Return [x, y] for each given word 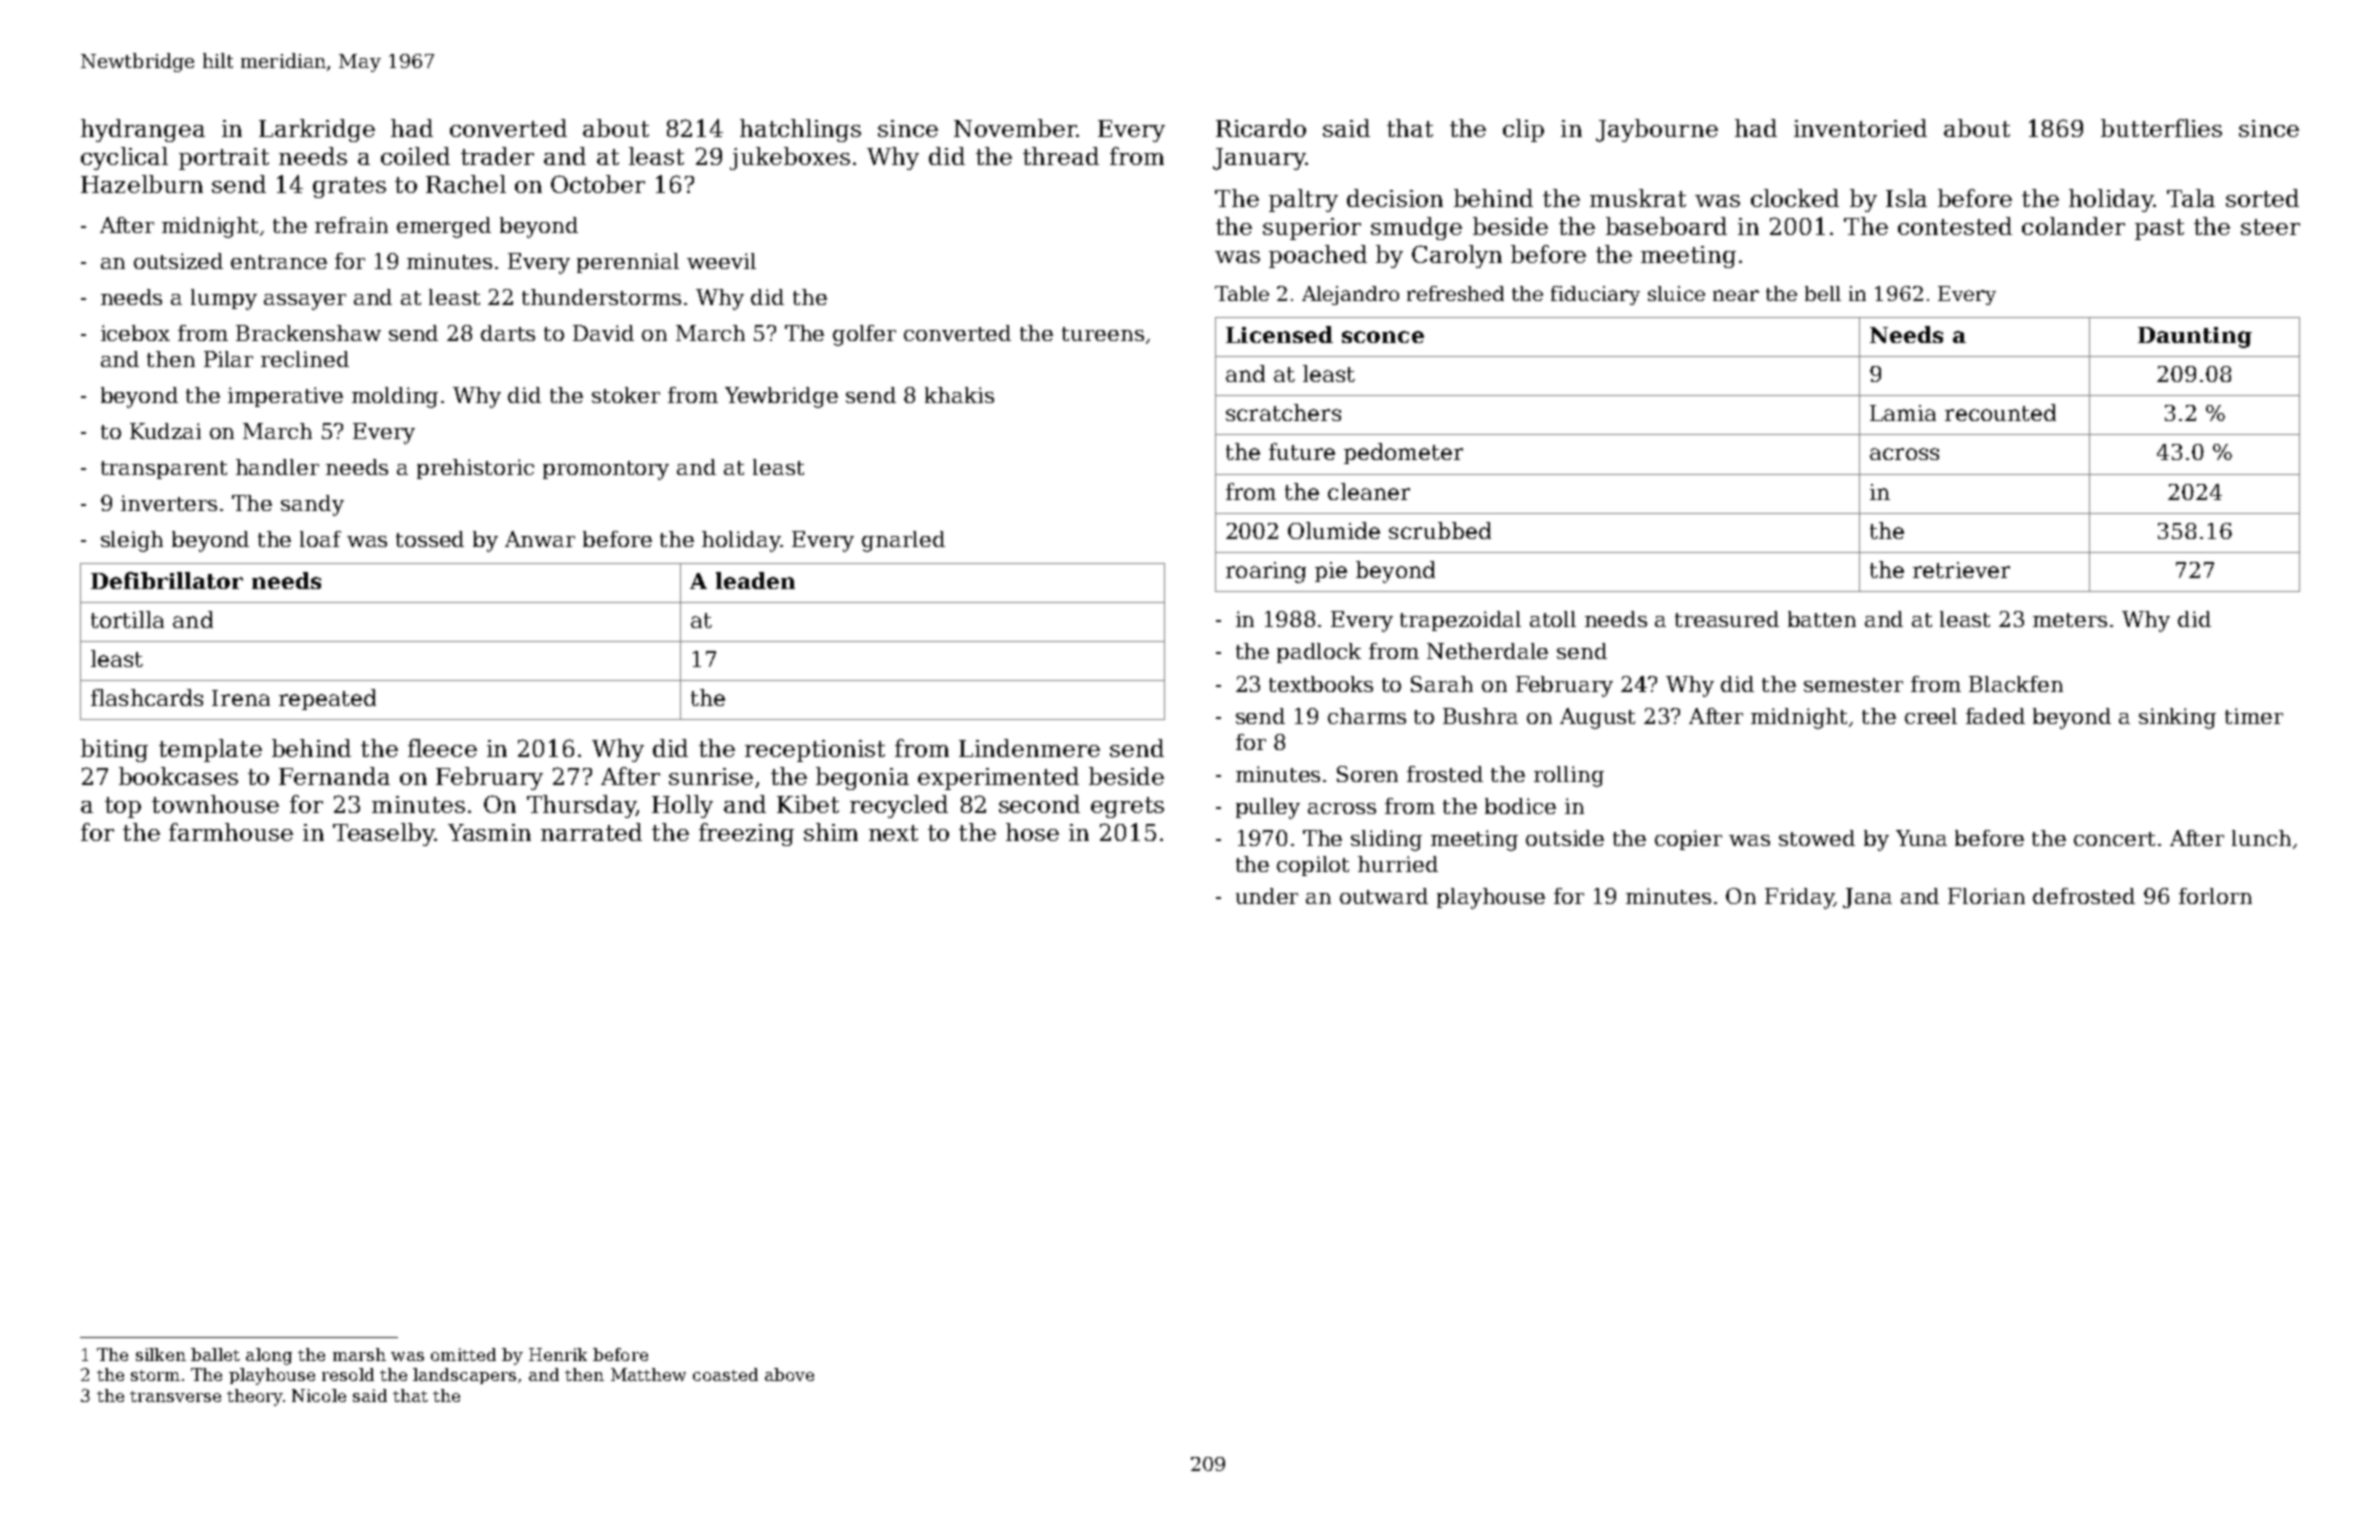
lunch [2261, 838]
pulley [1268, 808]
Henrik [558, 1354]
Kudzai [165, 431]
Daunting [2195, 337]
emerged [444, 227]
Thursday [581, 806]
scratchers [1283, 412]
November [1015, 128]
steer [2270, 227]
